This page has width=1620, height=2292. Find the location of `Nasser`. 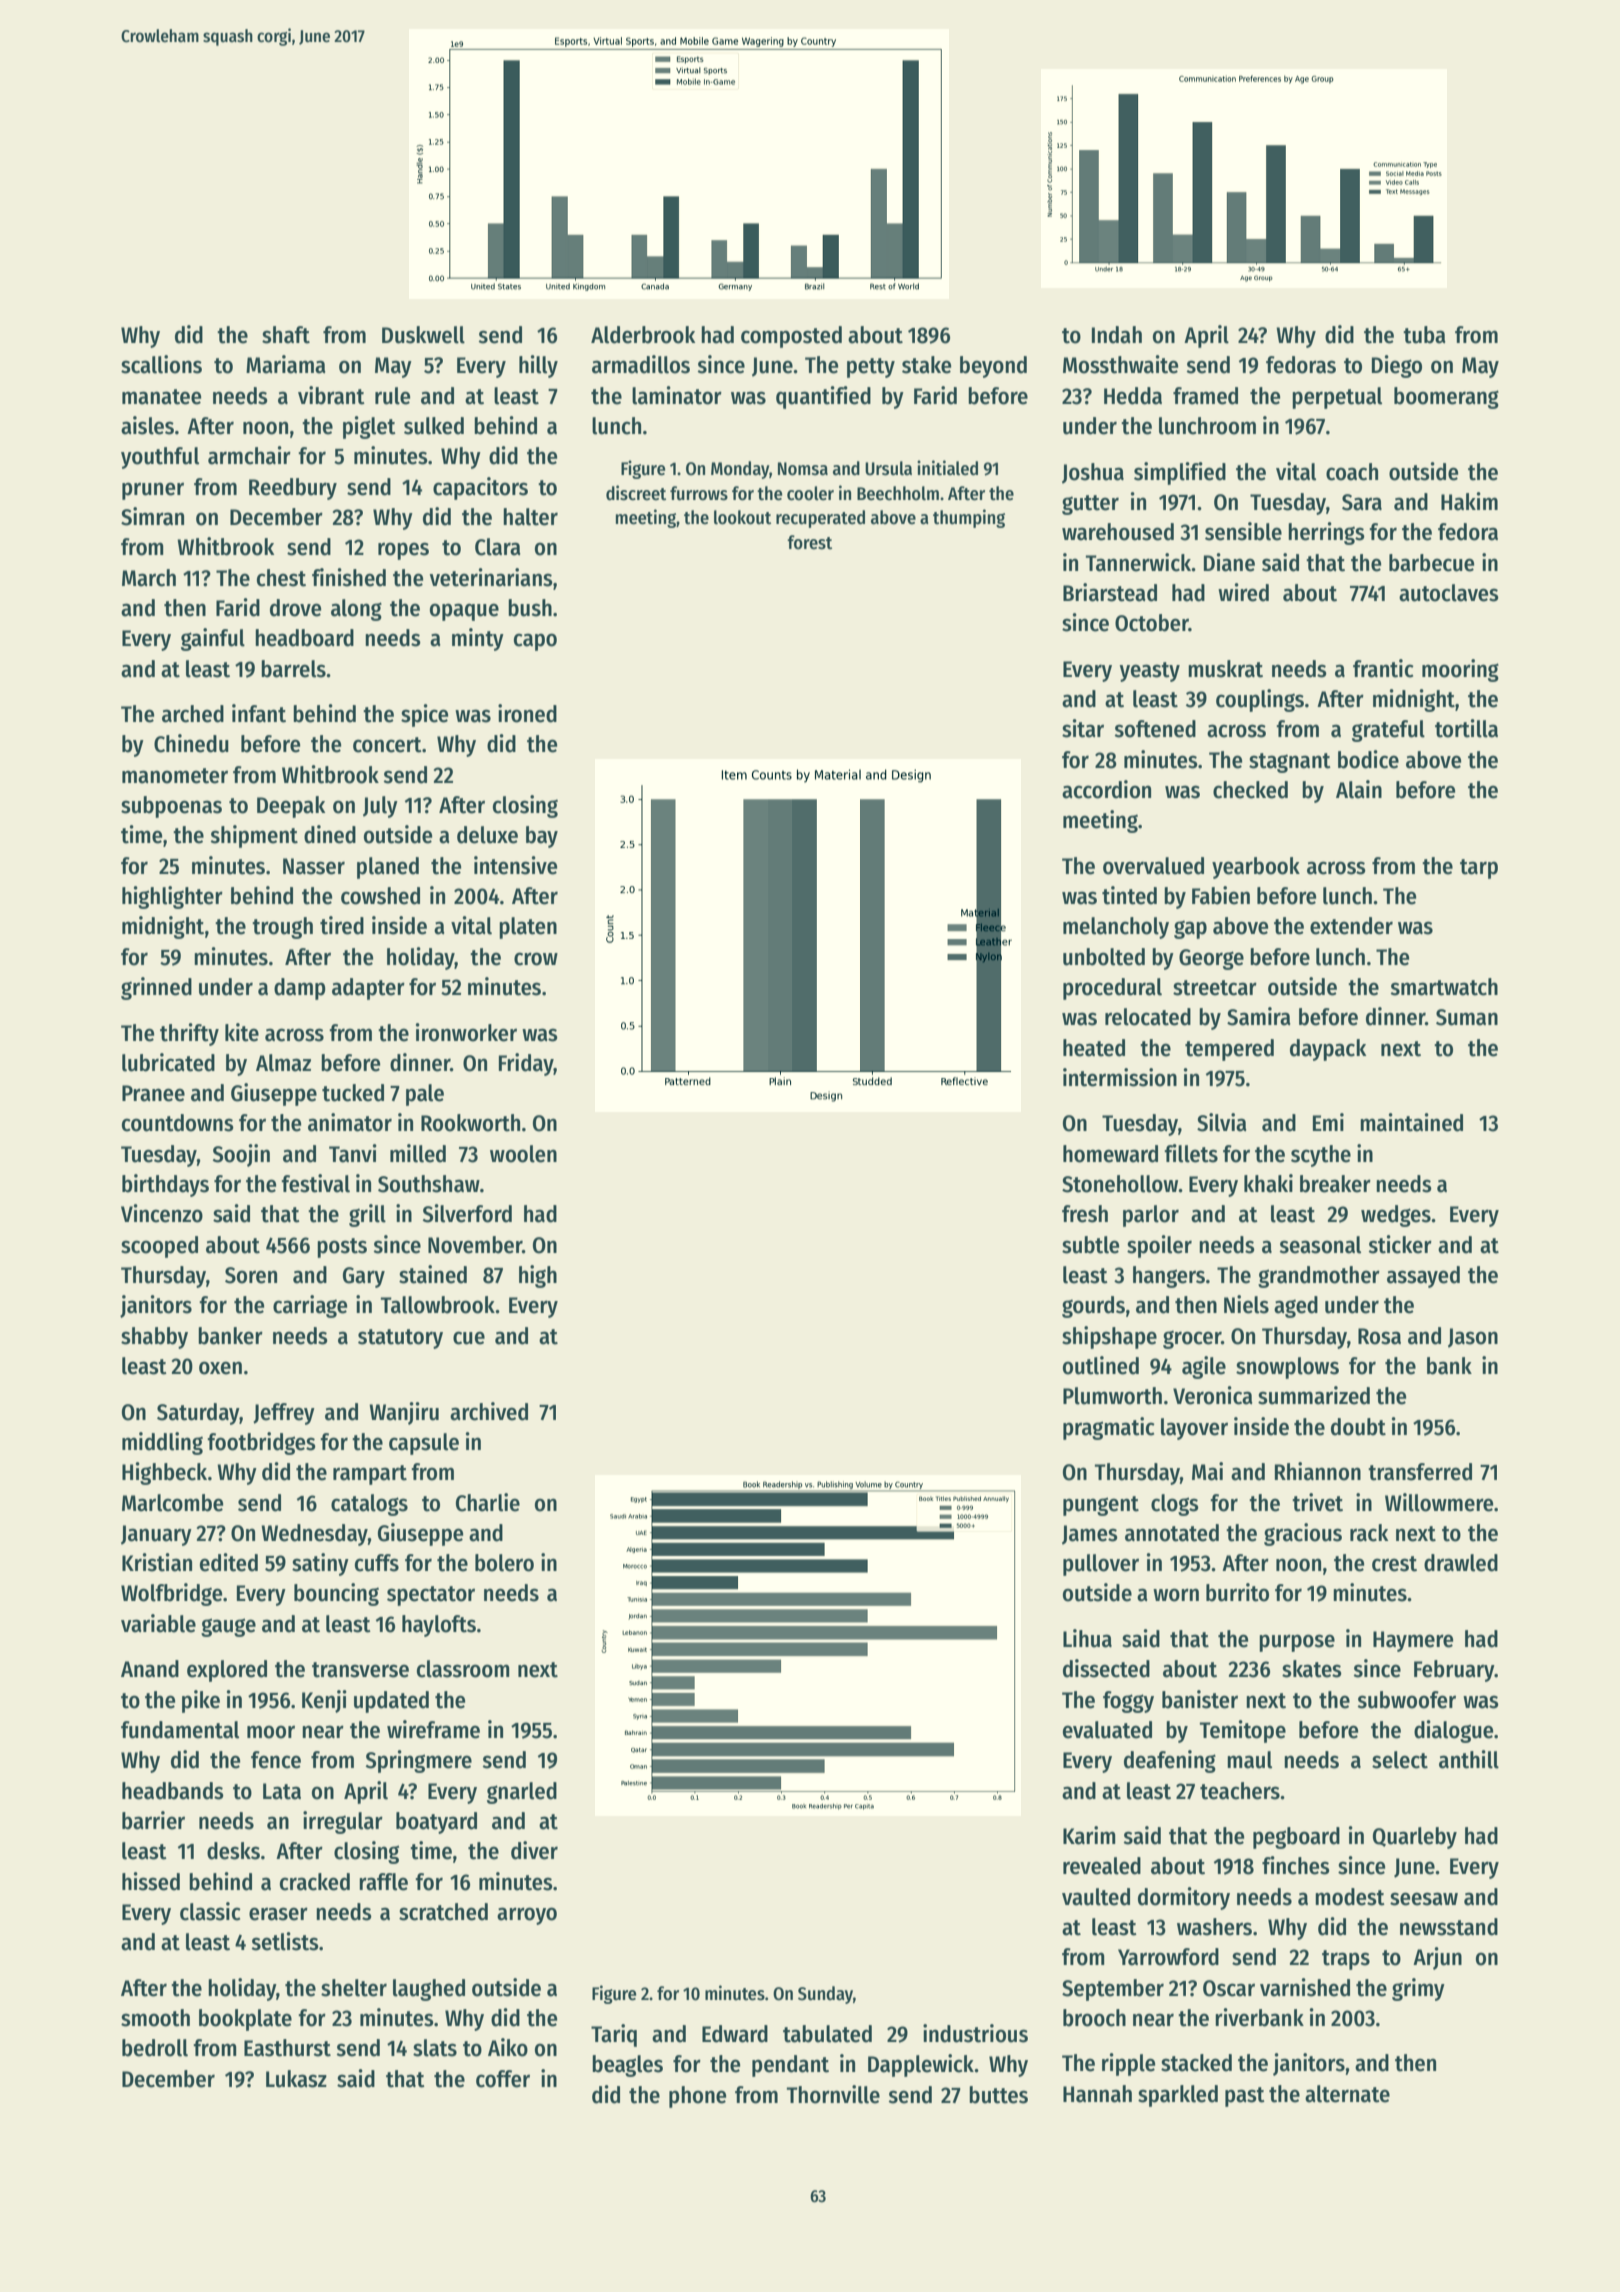

Nasser is located at coordinates (314, 866).
